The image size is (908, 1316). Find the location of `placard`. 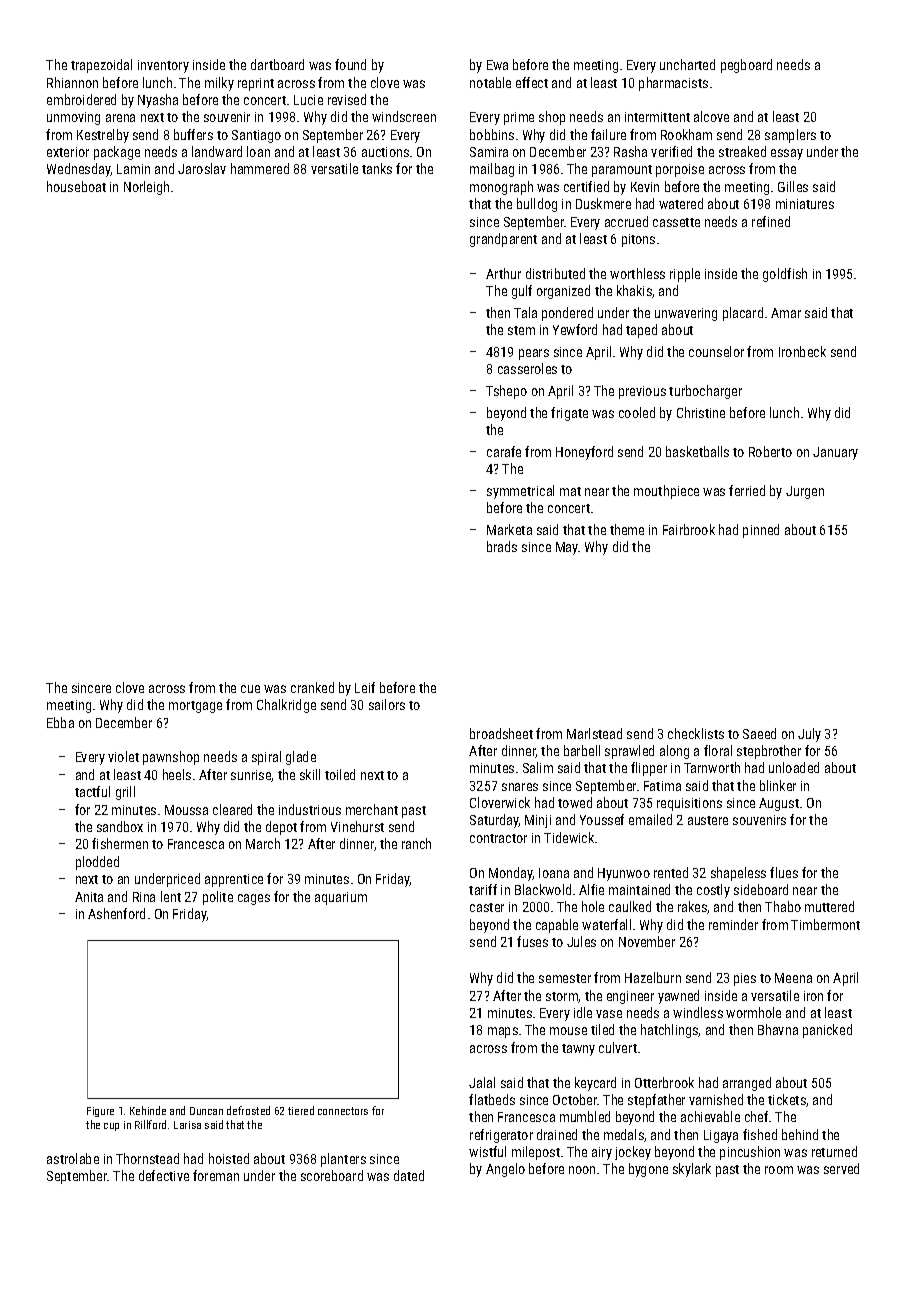

placard is located at coordinates (743, 314).
